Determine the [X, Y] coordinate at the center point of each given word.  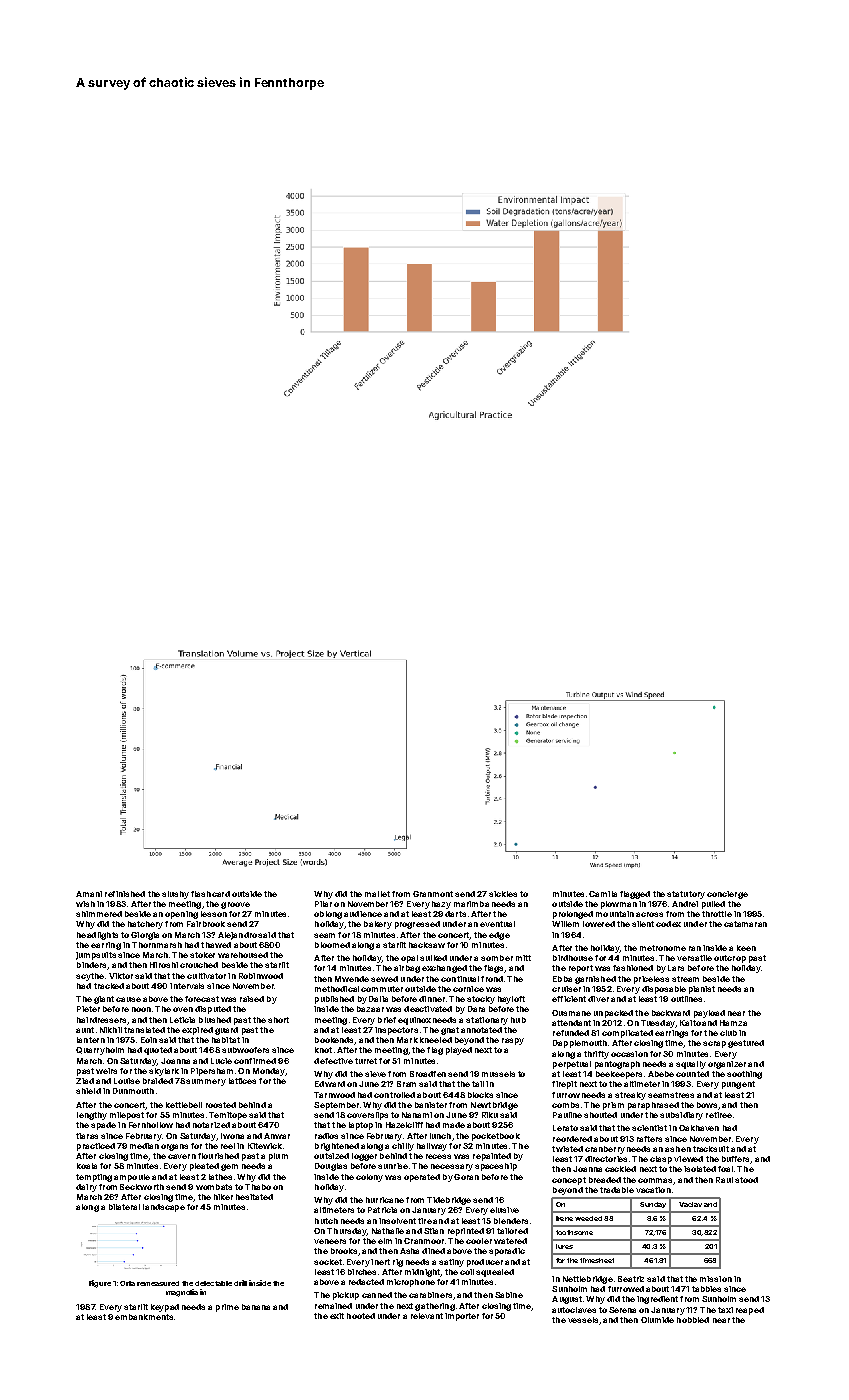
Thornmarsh [157, 945]
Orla [127, 1283]
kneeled [436, 1040]
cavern [182, 1156]
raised [252, 999]
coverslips [367, 1116]
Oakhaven [699, 1128]
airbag [407, 969]
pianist [702, 990]
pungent [738, 1085]
